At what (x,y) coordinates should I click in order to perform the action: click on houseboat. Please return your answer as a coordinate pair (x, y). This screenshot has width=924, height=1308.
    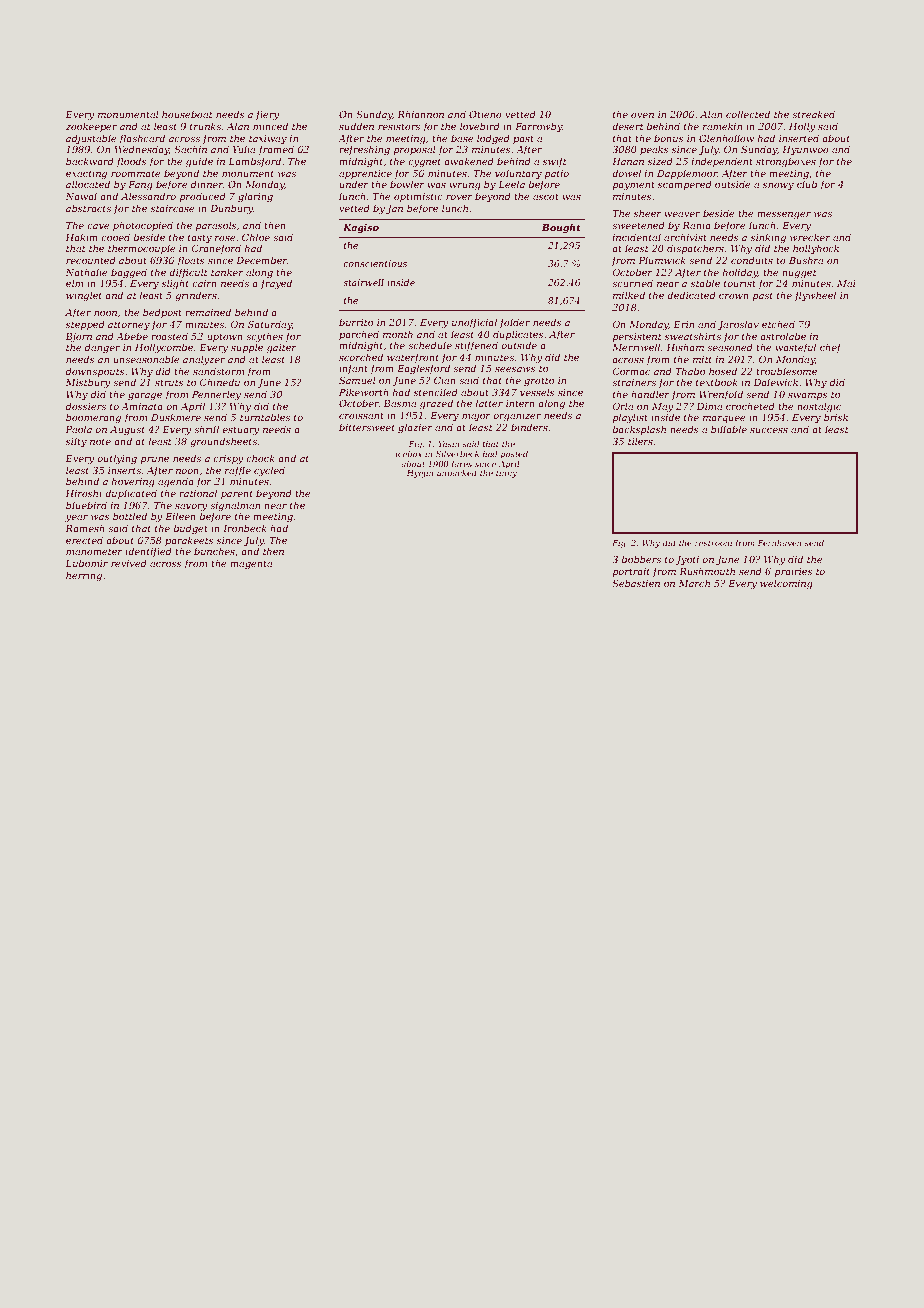
    Looking at the image, I should click on (187, 114).
